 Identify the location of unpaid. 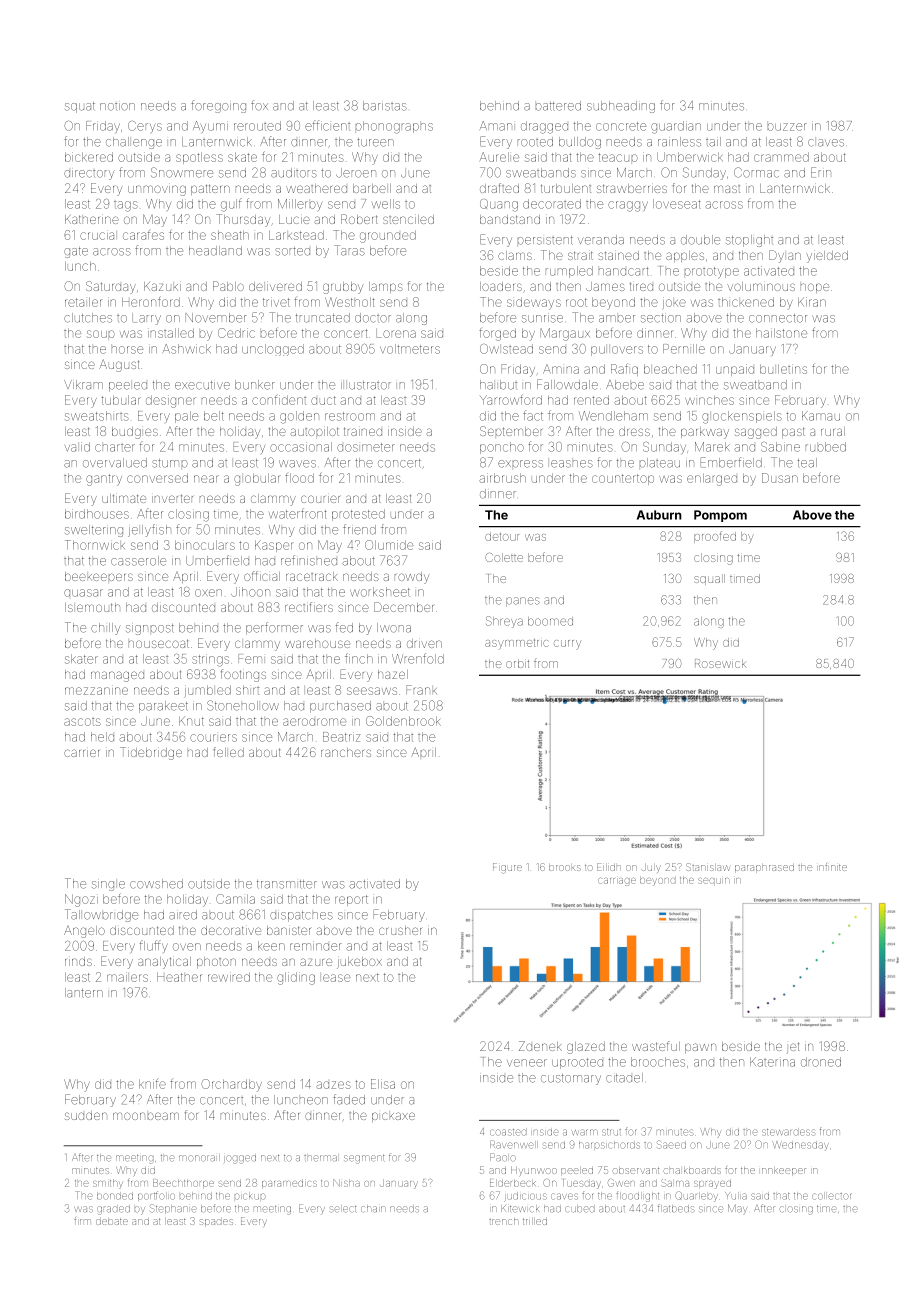
(735, 370).
